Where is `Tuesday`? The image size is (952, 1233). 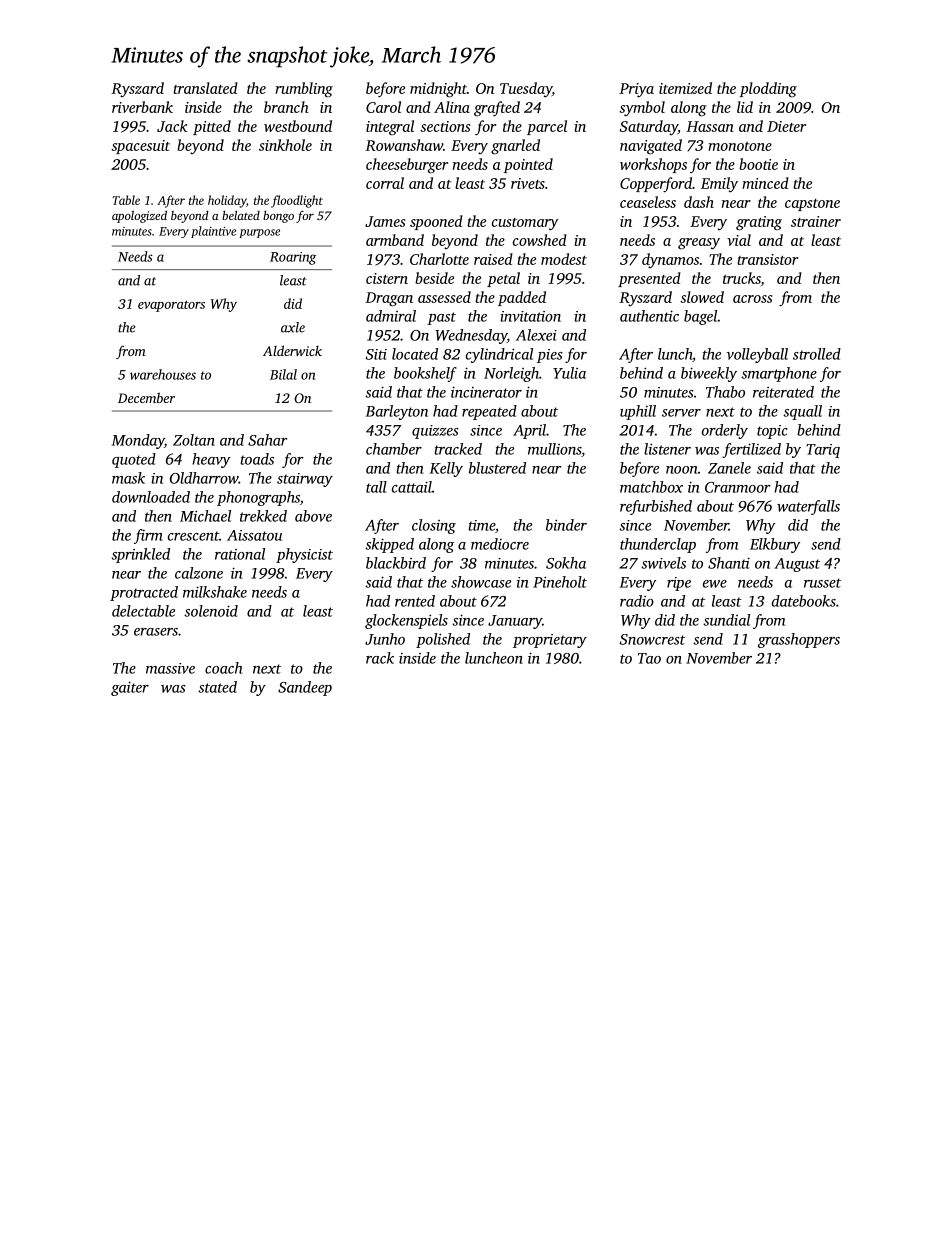
Tuesday is located at coordinates (526, 90).
